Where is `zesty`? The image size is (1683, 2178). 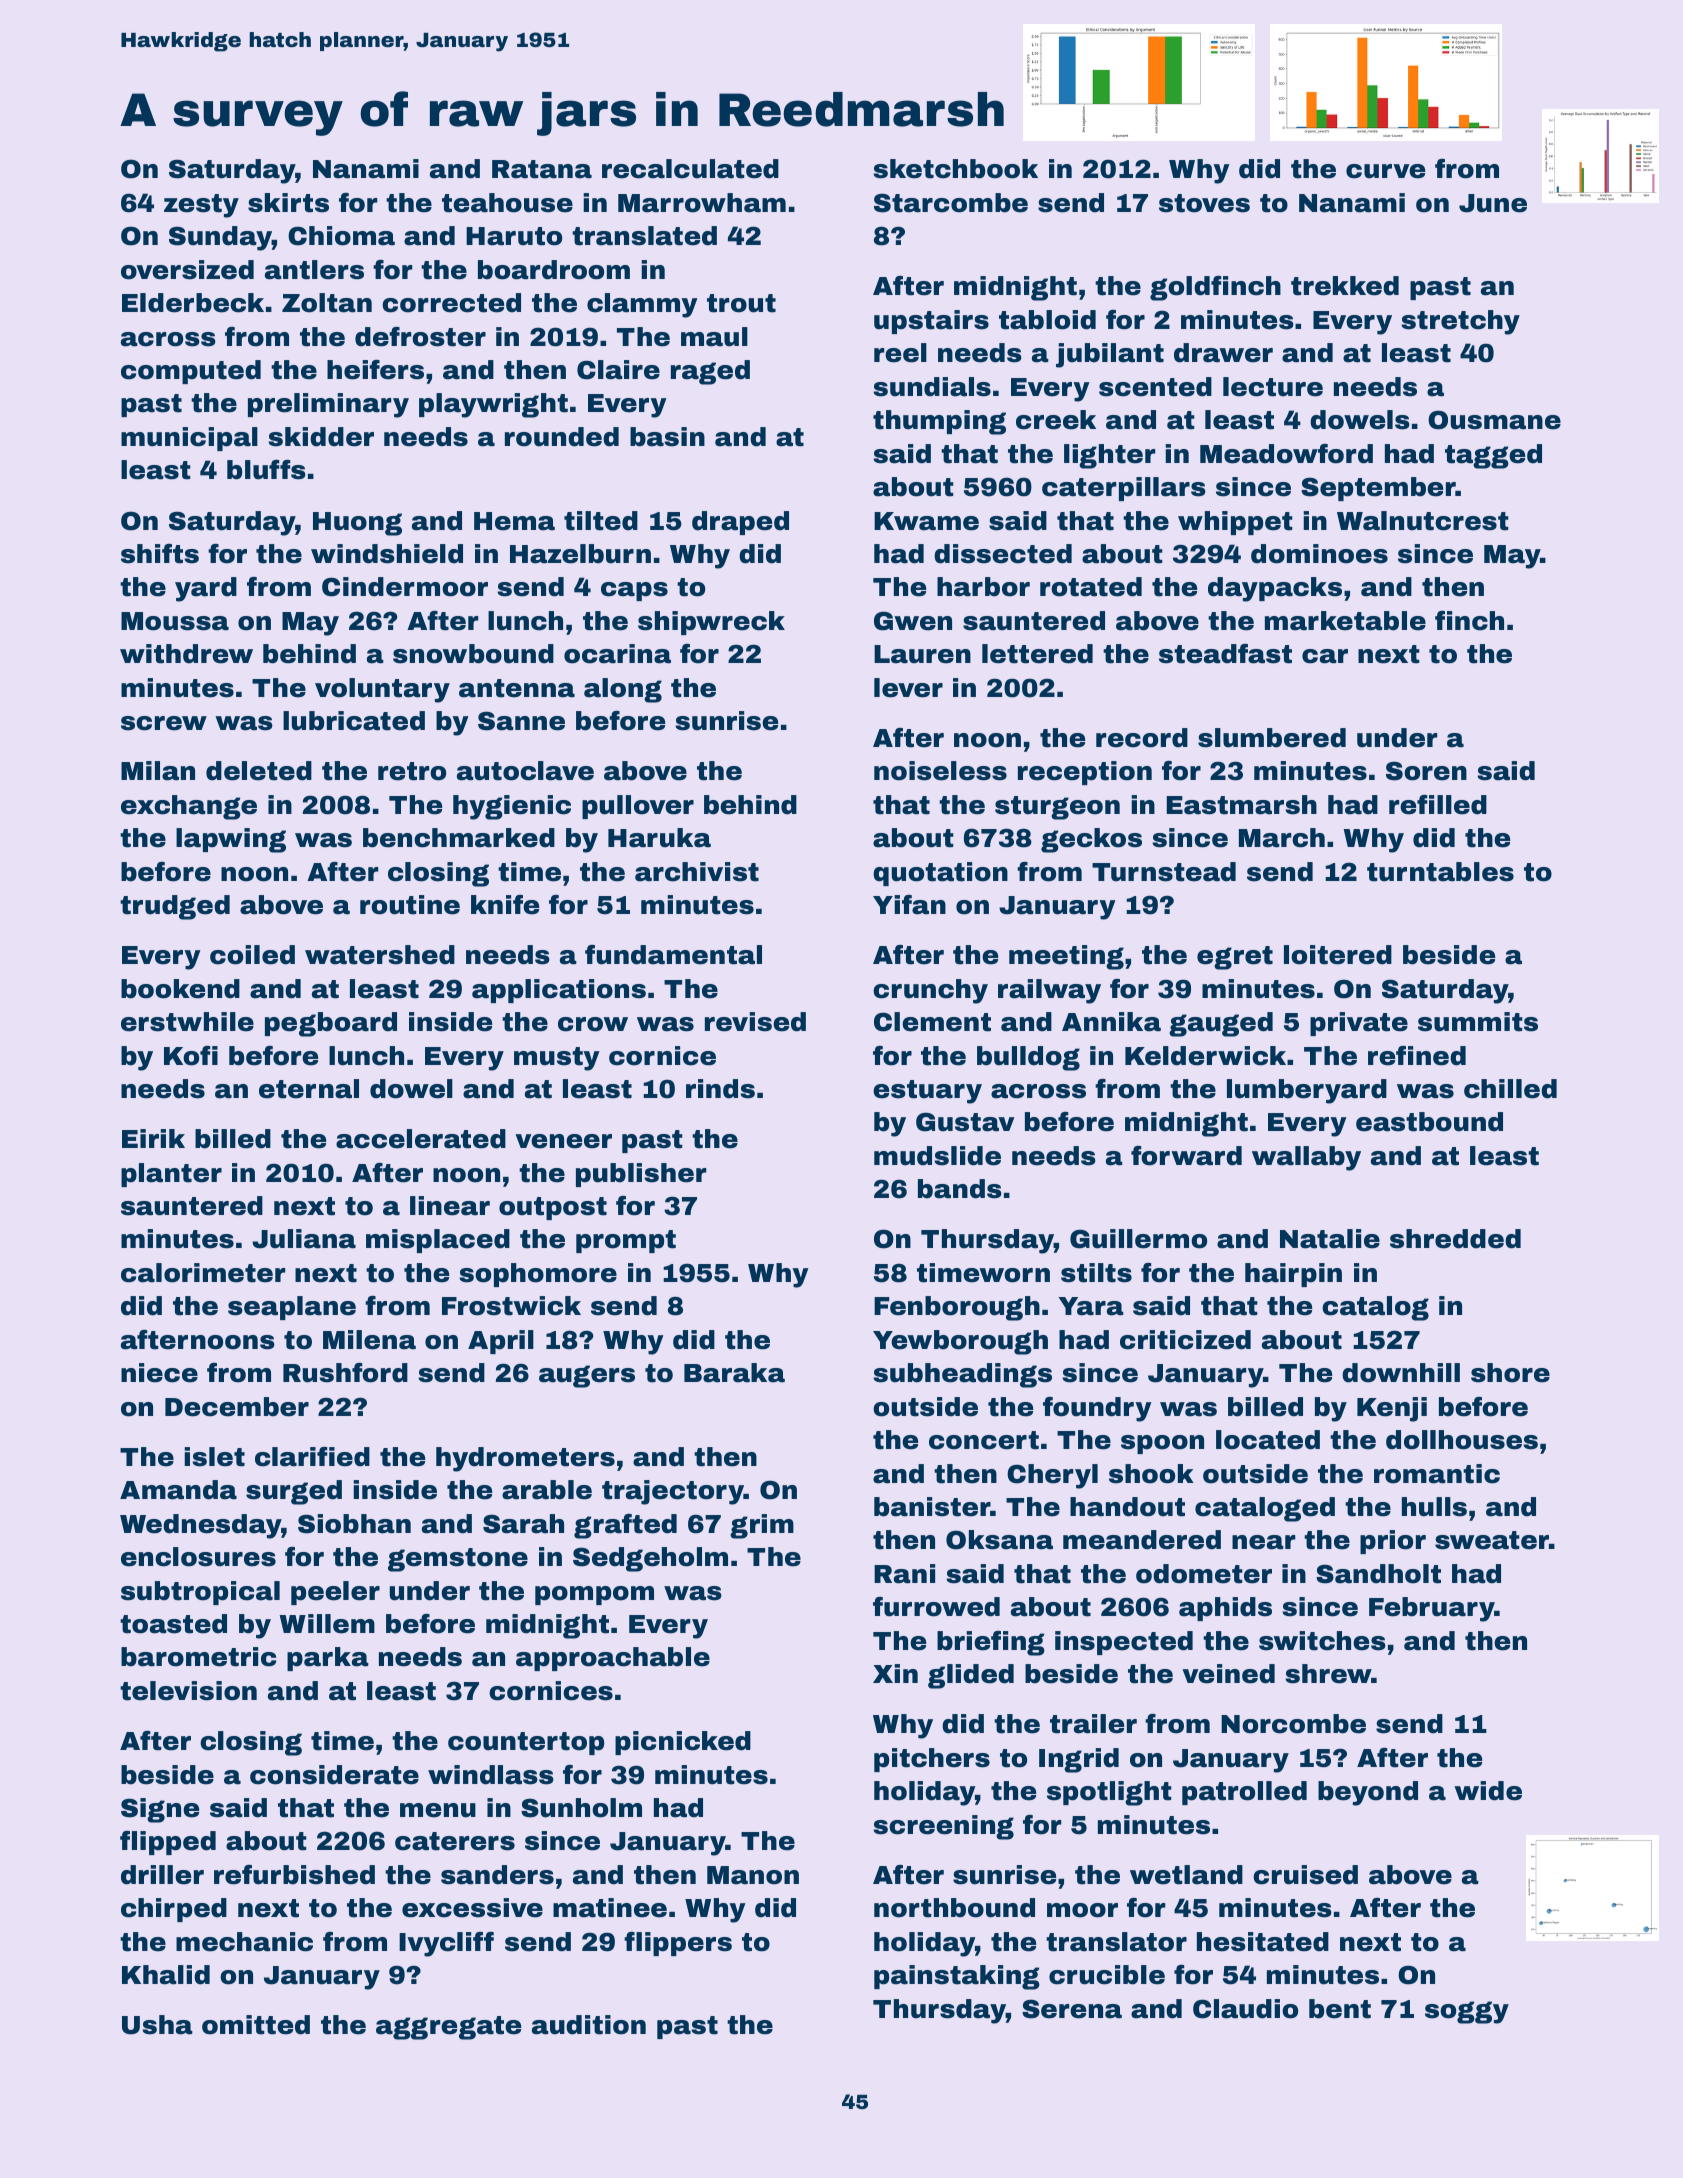 zesty is located at coordinates (201, 206).
